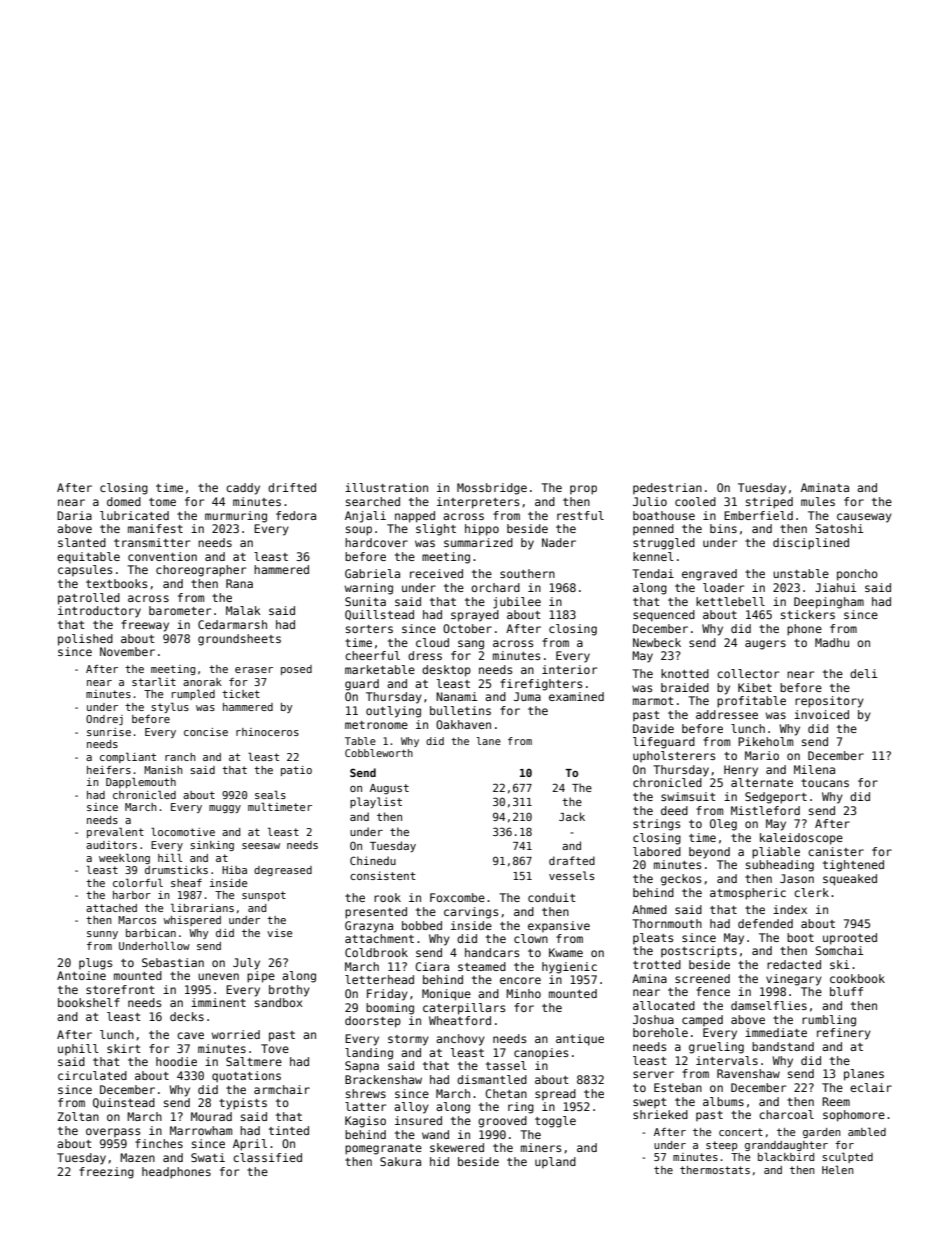 The width and height of the image is (952, 1233). What do you see at coordinates (134, 515) in the image?
I see `lubricated` at bounding box center [134, 515].
